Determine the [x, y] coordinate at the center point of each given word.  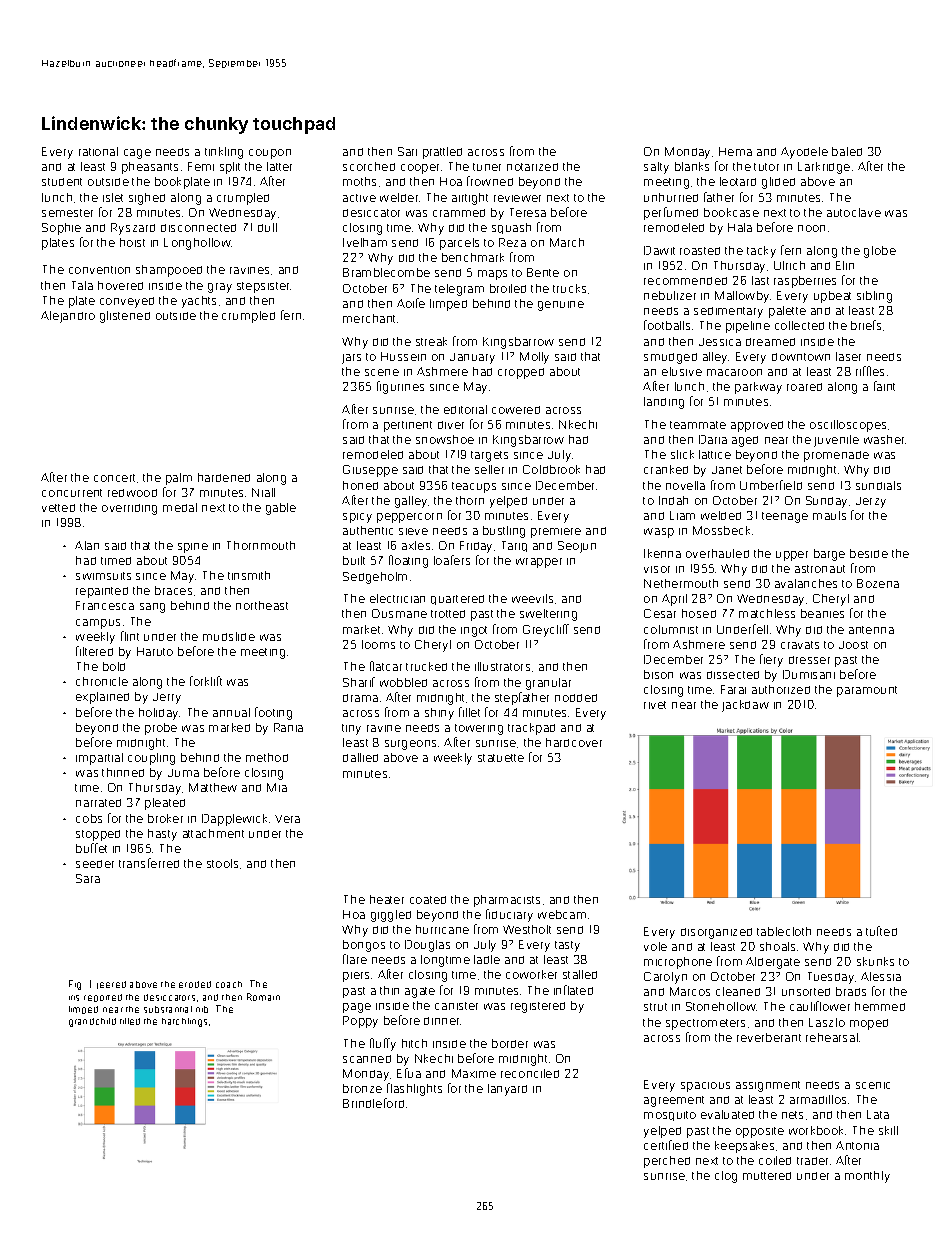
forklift [206, 681]
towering [479, 729]
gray [220, 288]
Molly [534, 358]
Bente [543, 272]
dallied [360, 757]
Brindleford [373, 1103]
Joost [853, 645]
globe [880, 252]
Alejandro [68, 317]
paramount [867, 691]
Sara [88, 878]
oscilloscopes [848, 426]
